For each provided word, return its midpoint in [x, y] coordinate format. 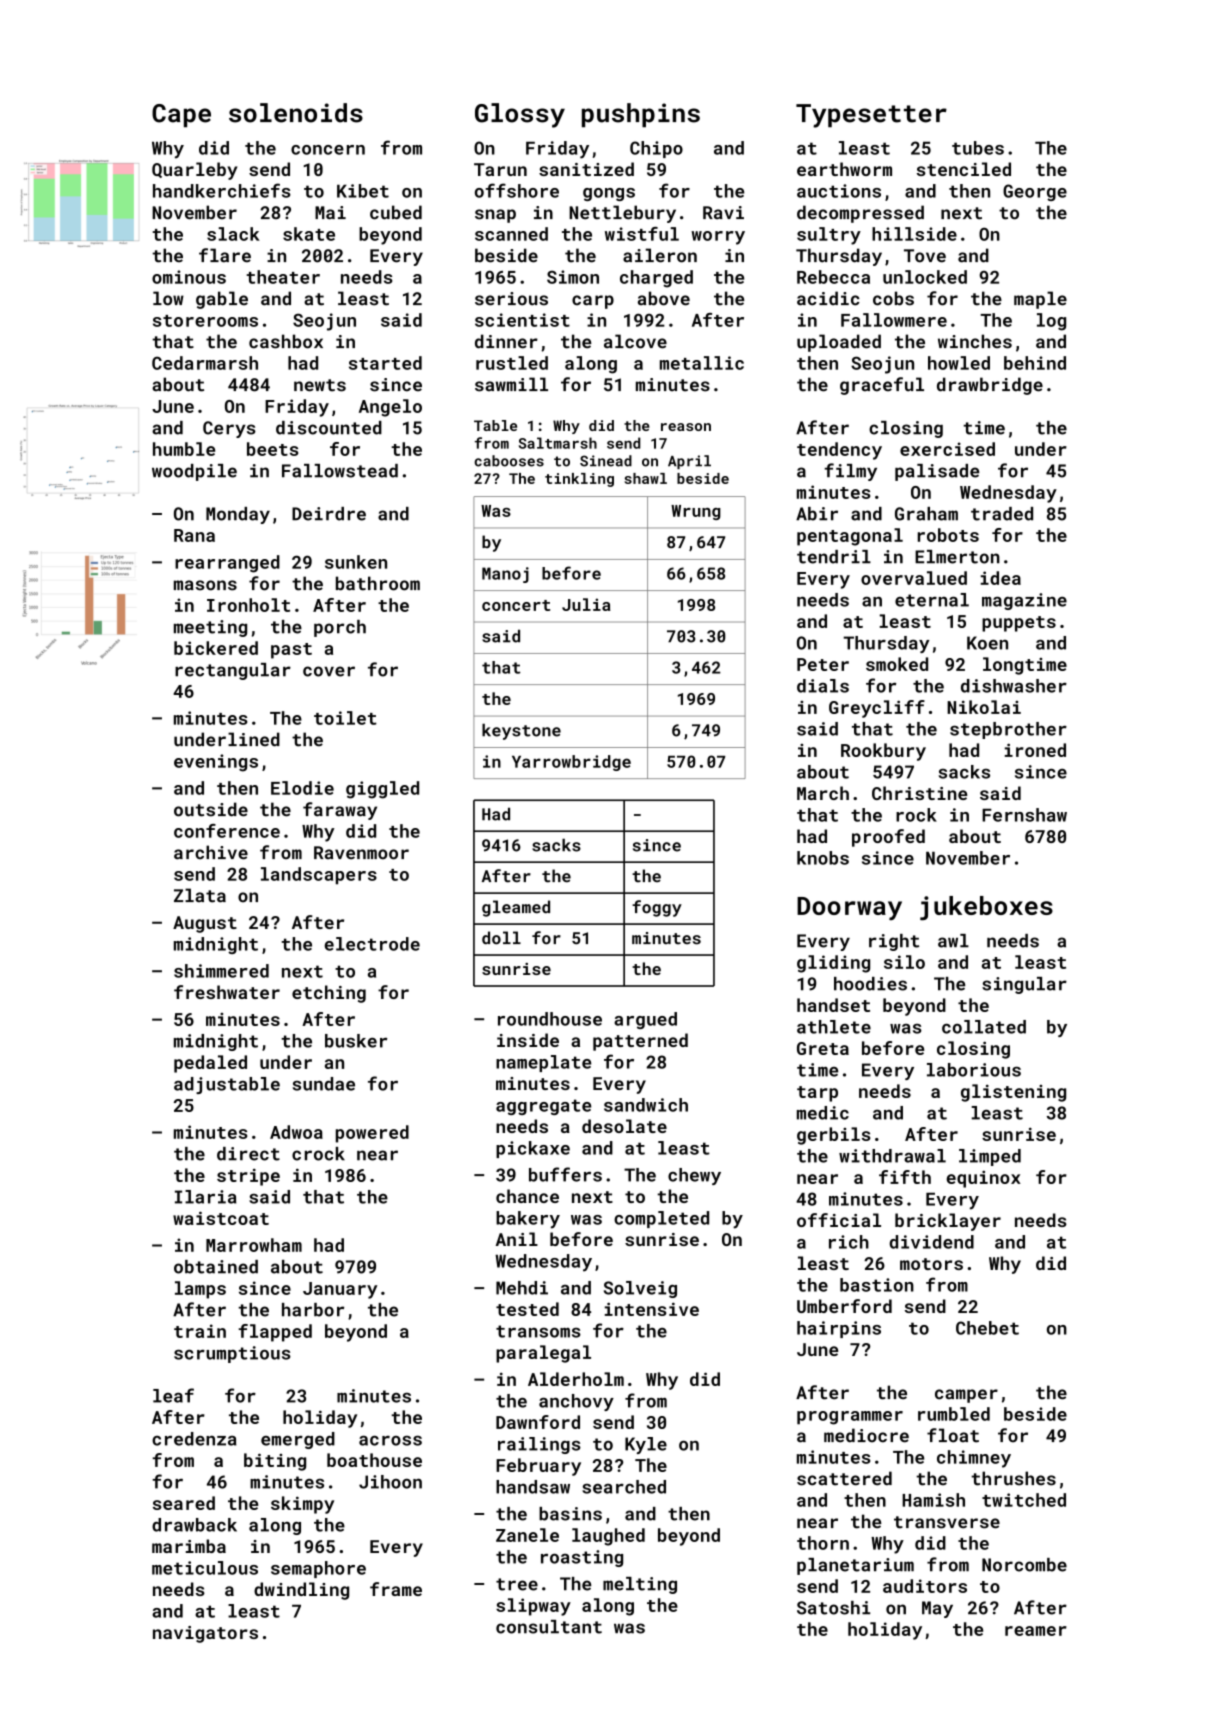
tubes [978, 148]
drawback [194, 1525]
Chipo [656, 149]
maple [1040, 300]
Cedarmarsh [205, 363]
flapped [275, 1333]
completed [661, 1219]
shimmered [221, 971]
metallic [702, 363]
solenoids [296, 113]
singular [1024, 985]
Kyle [646, 1445]
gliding [833, 964]
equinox [983, 1179]
